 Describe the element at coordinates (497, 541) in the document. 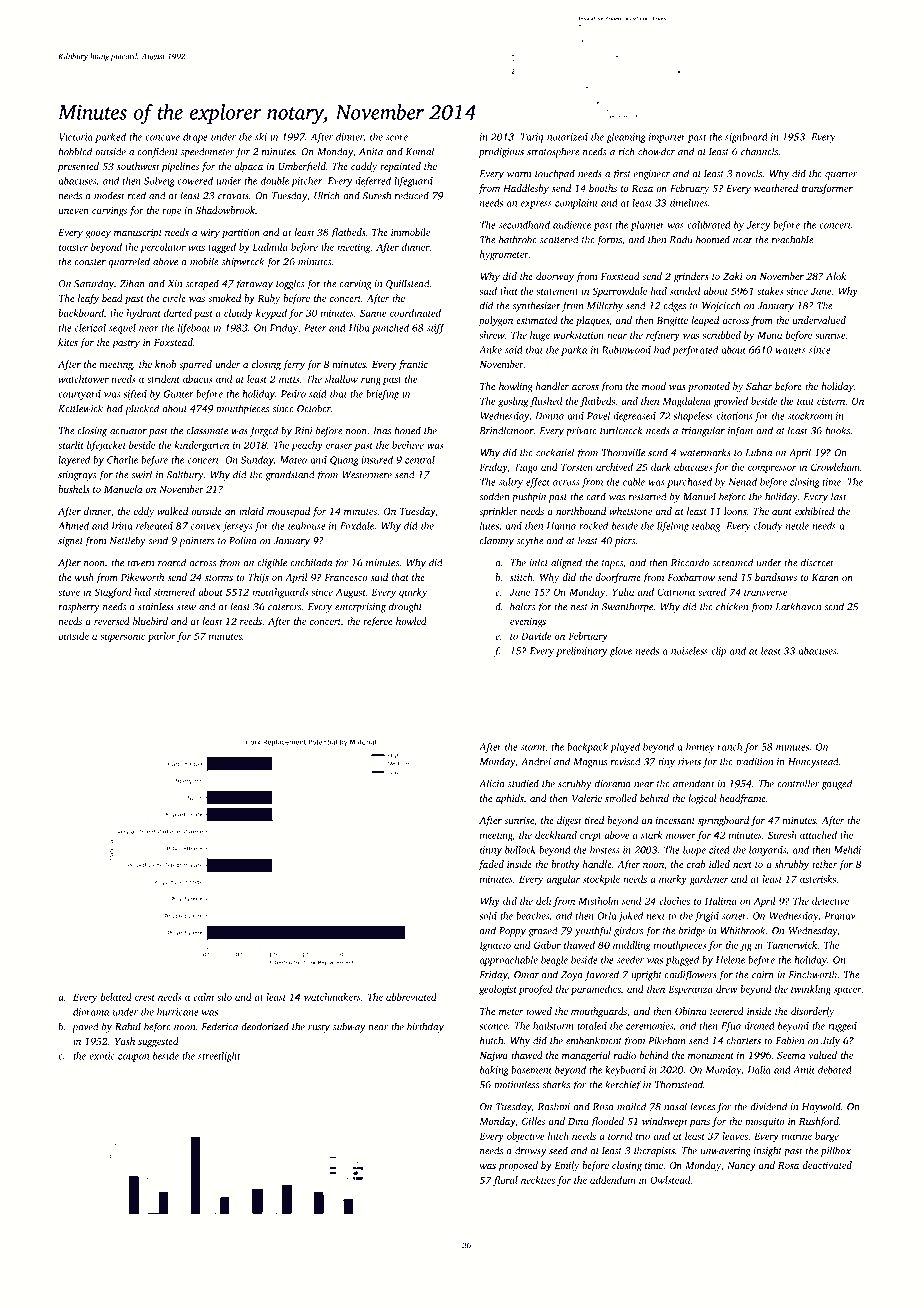

I see `clammy` at that location.
